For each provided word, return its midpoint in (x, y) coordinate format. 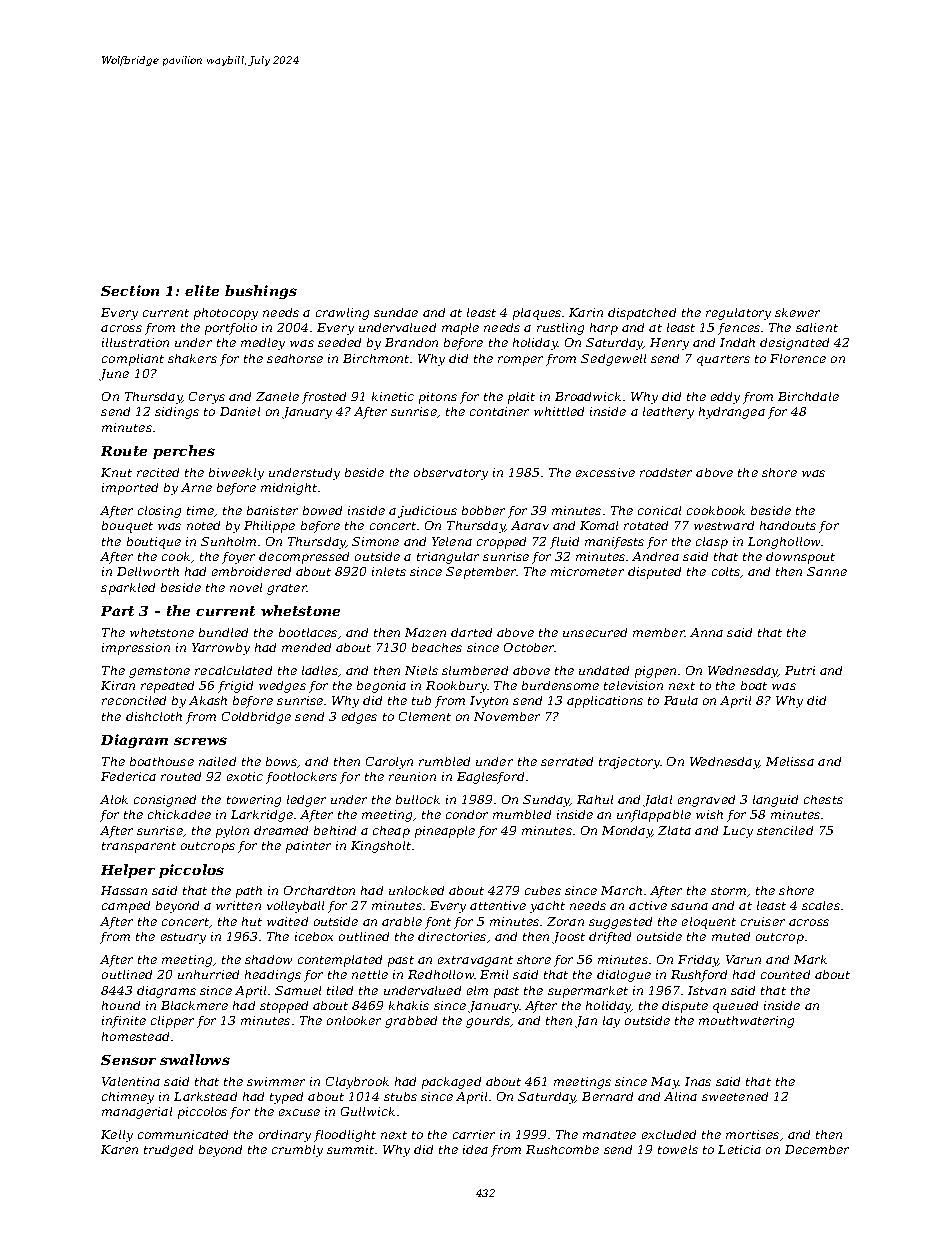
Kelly (117, 1136)
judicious (427, 512)
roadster (666, 472)
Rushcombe (562, 1149)
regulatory (738, 314)
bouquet (127, 527)
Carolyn (389, 763)
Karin (586, 312)
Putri (800, 670)
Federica (128, 776)
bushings (261, 292)
